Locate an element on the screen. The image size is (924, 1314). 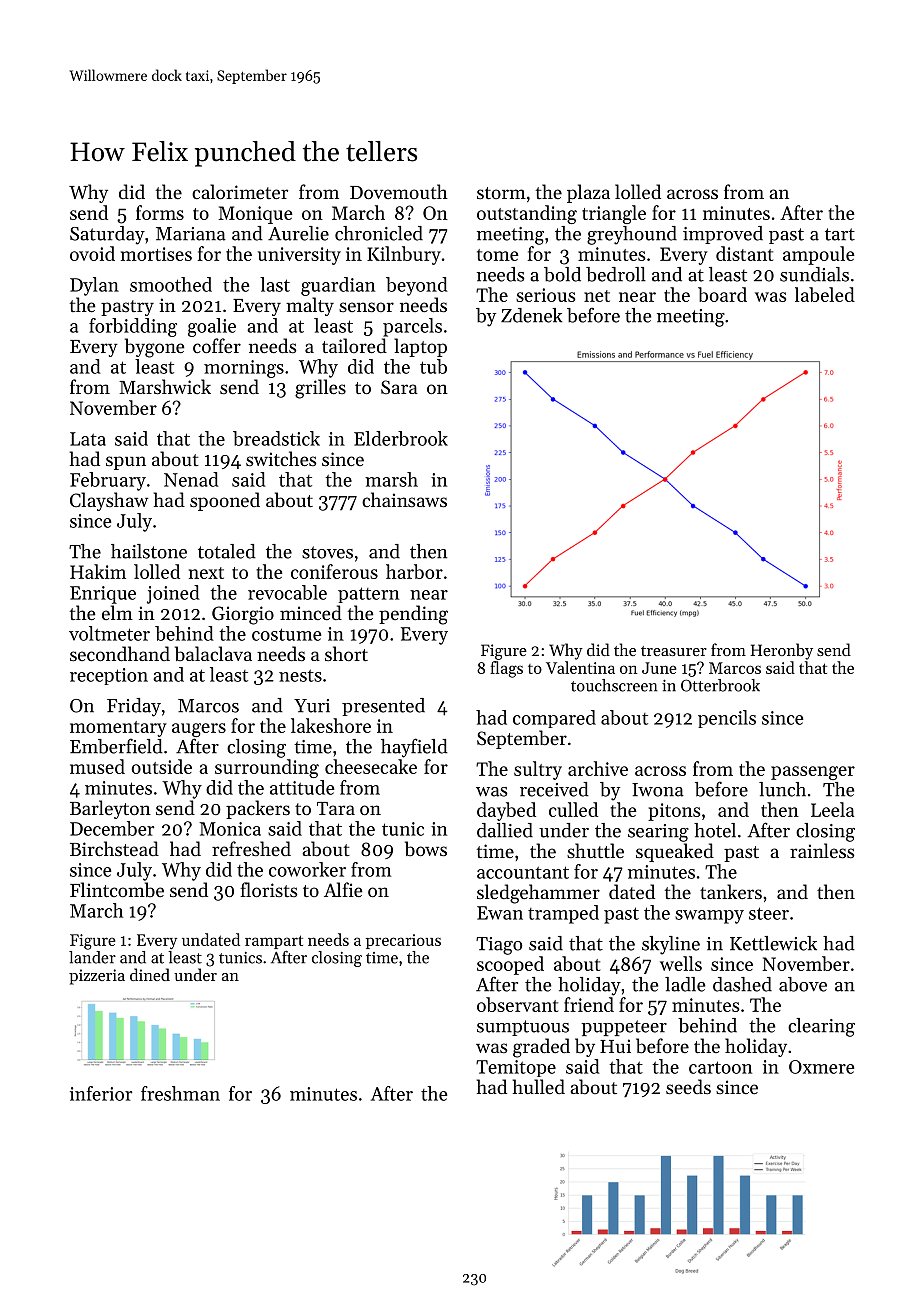
Flintcombe is located at coordinates (117, 889).
